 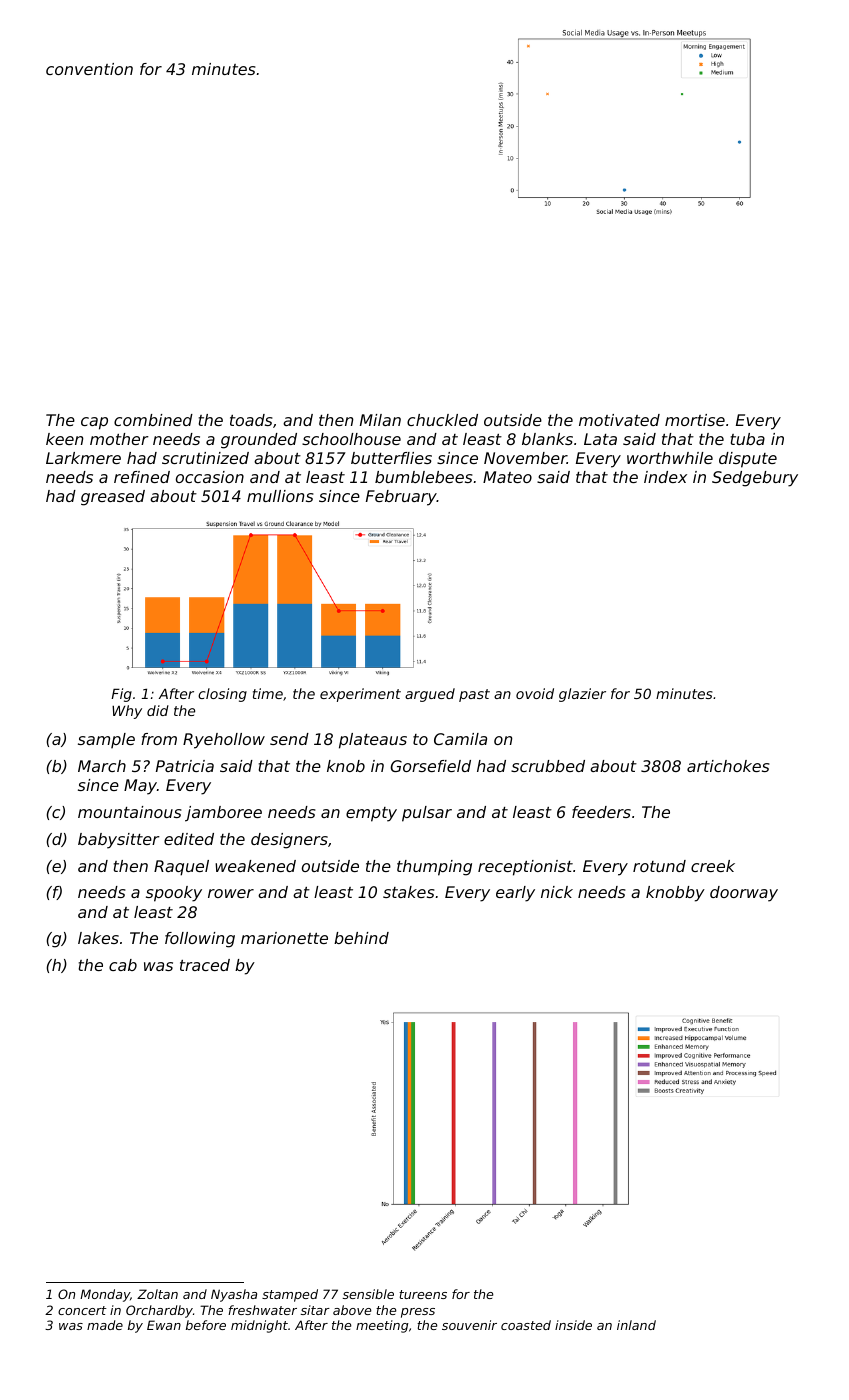 I want to click on Milan, so click(x=380, y=420).
